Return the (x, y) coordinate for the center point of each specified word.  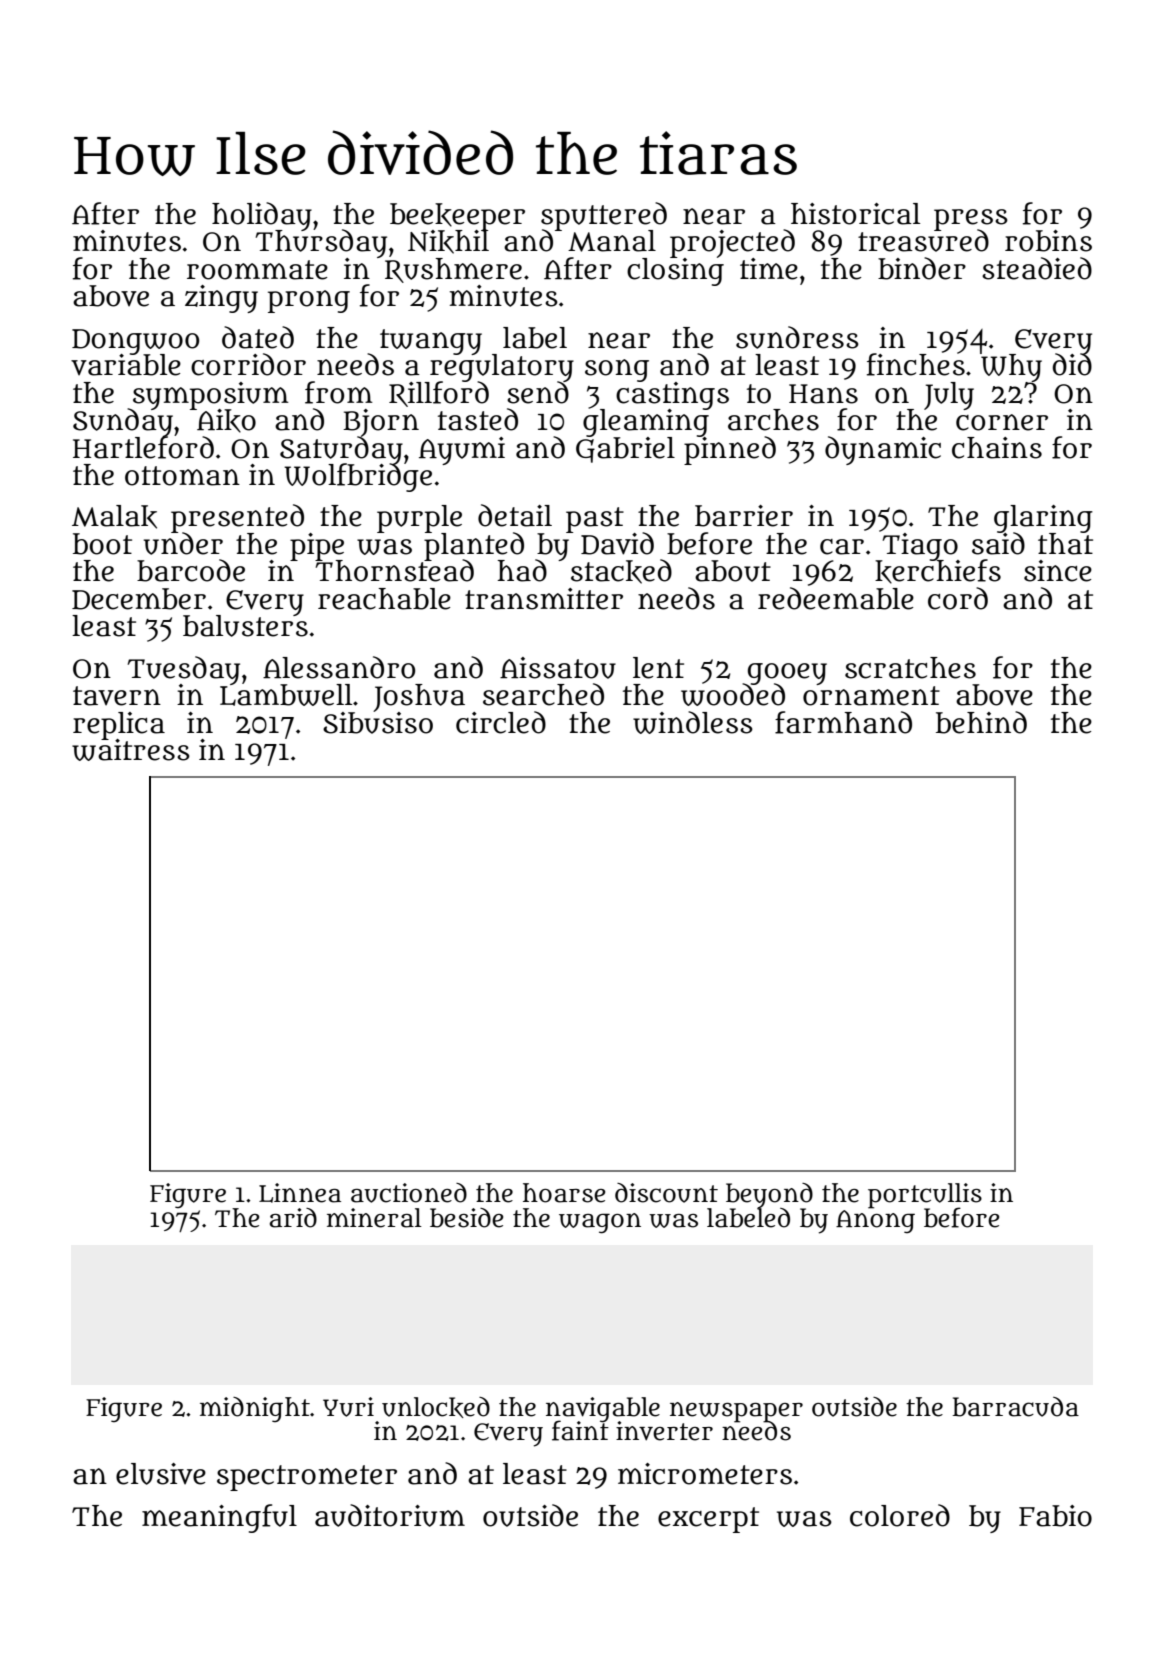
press (971, 219)
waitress (131, 750)
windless (693, 722)
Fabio (1055, 1516)
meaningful (219, 1518)
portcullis (925, 1195)
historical (855, 214)
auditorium (390, 1515)
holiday (262, 216)
